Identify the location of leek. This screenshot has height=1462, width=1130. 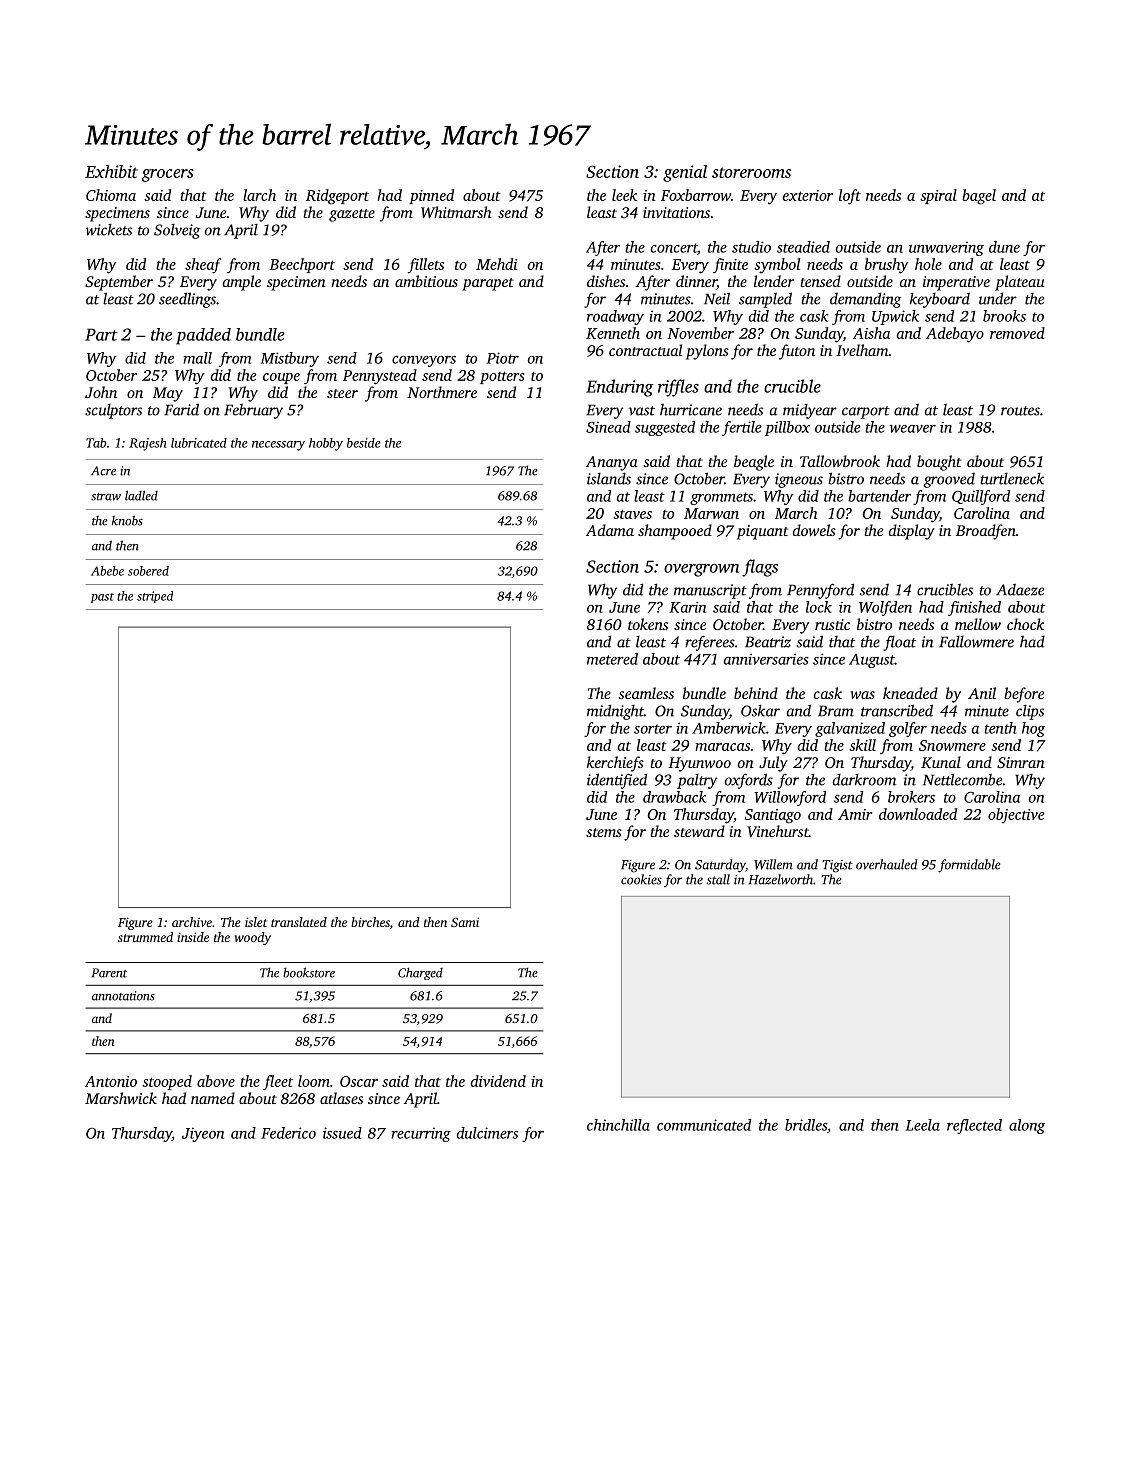
(624, 195).
